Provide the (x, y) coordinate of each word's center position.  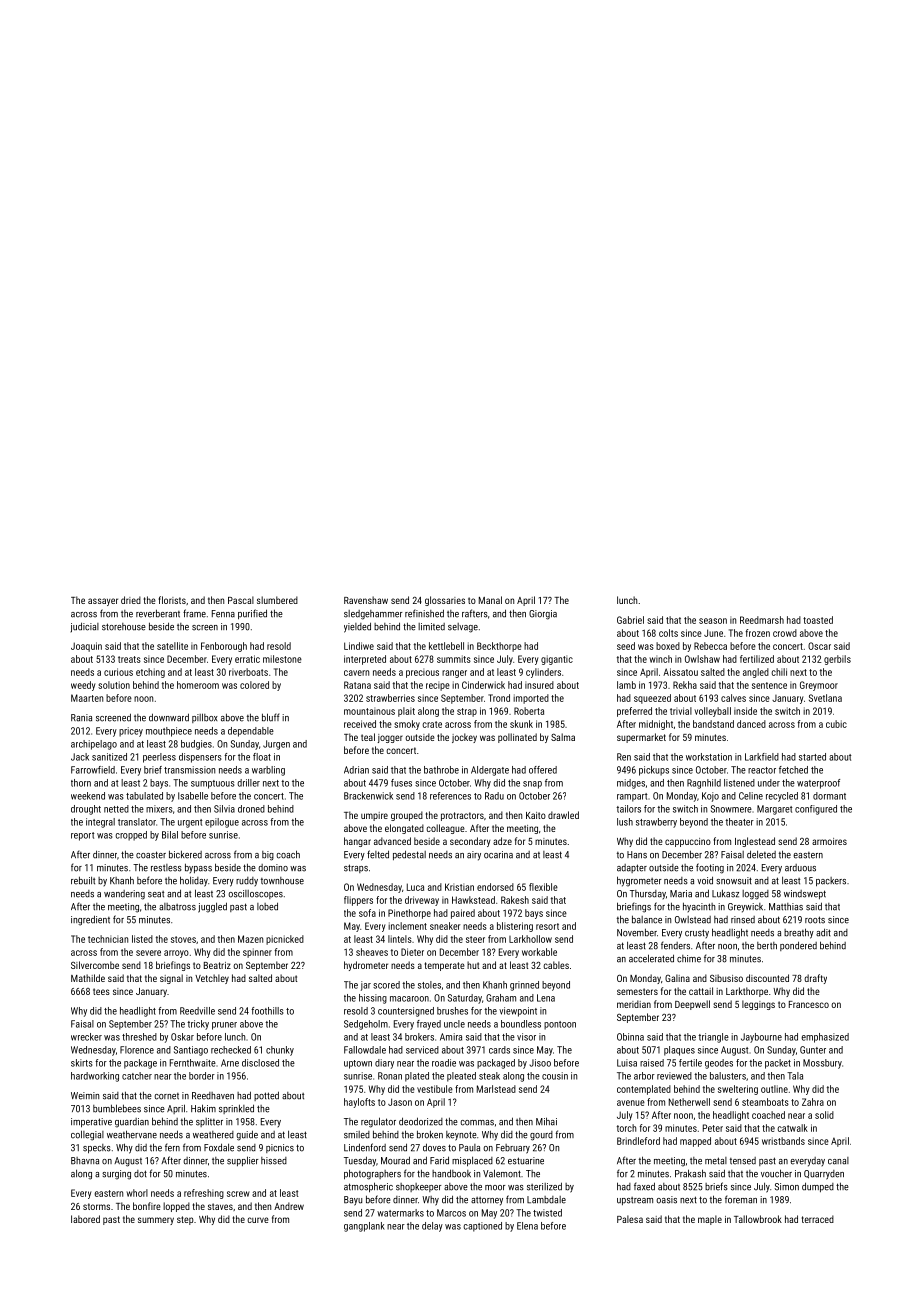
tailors (628, 809)
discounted (767, 978)
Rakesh (515, 900)
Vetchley (212, 979)
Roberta (529, 711)
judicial (85, 627)
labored (85, 1219)
